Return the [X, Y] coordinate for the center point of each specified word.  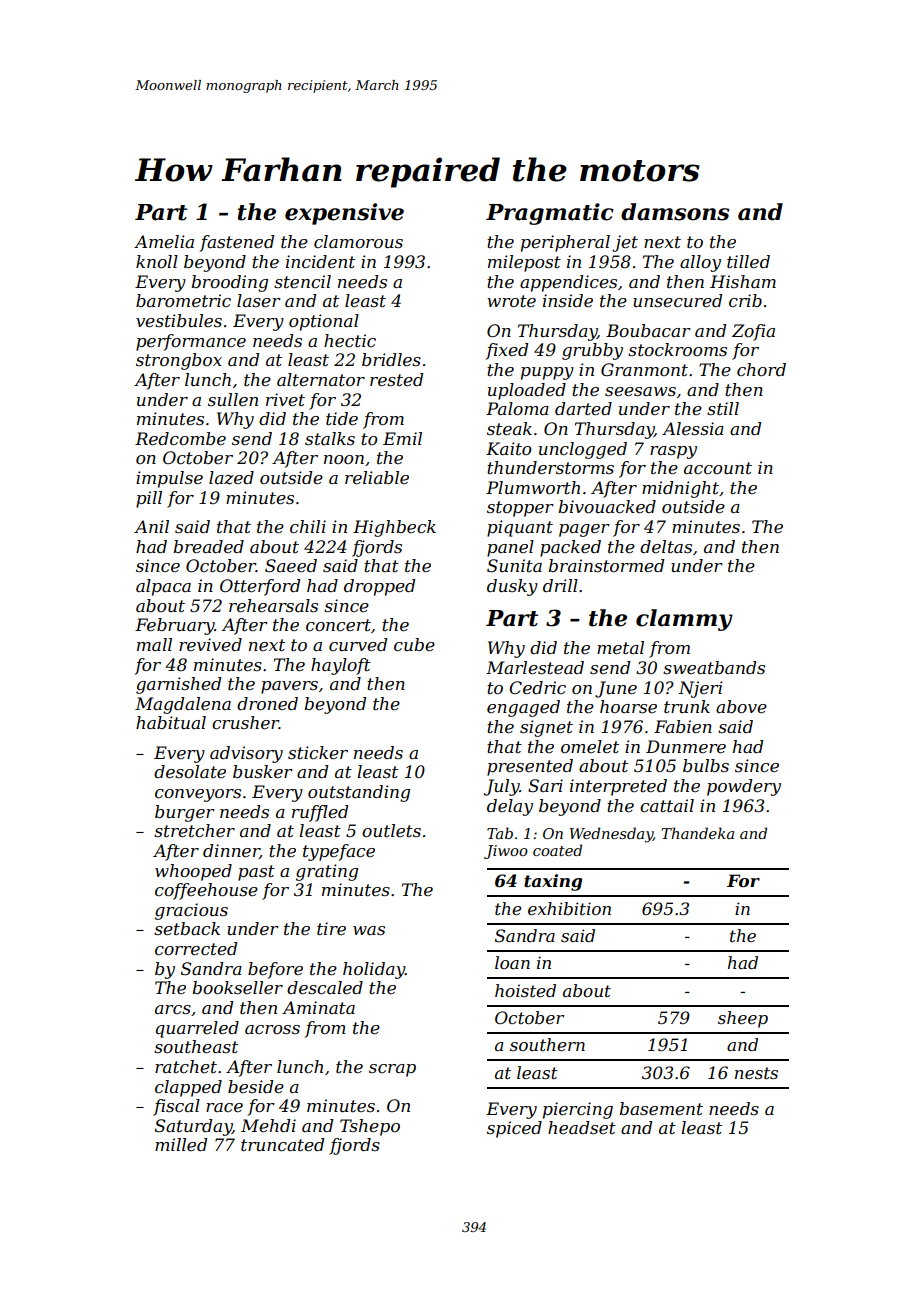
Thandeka [698, 833]
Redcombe [180, 438]
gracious [191, 911]
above [741, 706]
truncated [282, 1144]
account [718, 468]
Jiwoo [506, 852]
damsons [675, 212]
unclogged [583, 450]
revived [210, 644]
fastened [237, 243]
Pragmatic [550, 214]
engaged [523, 708]
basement [661, 1108]
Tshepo [370, 1127]
